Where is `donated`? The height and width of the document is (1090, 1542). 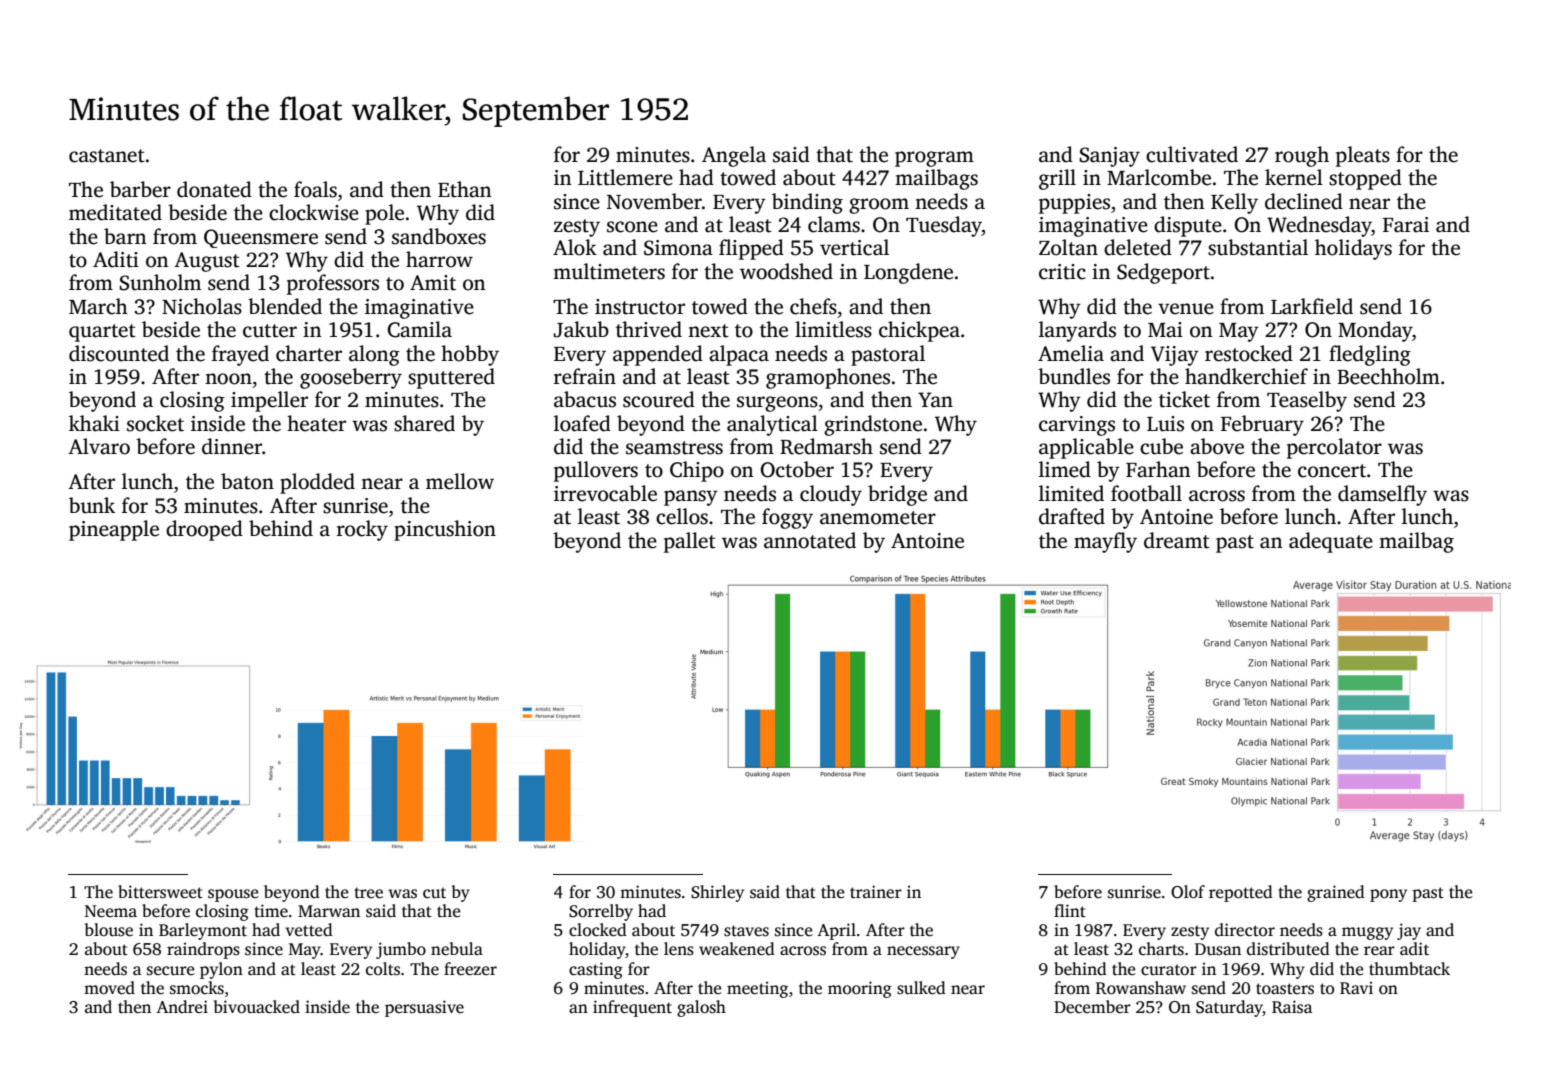
donated is located at coordinates (214, 189).
